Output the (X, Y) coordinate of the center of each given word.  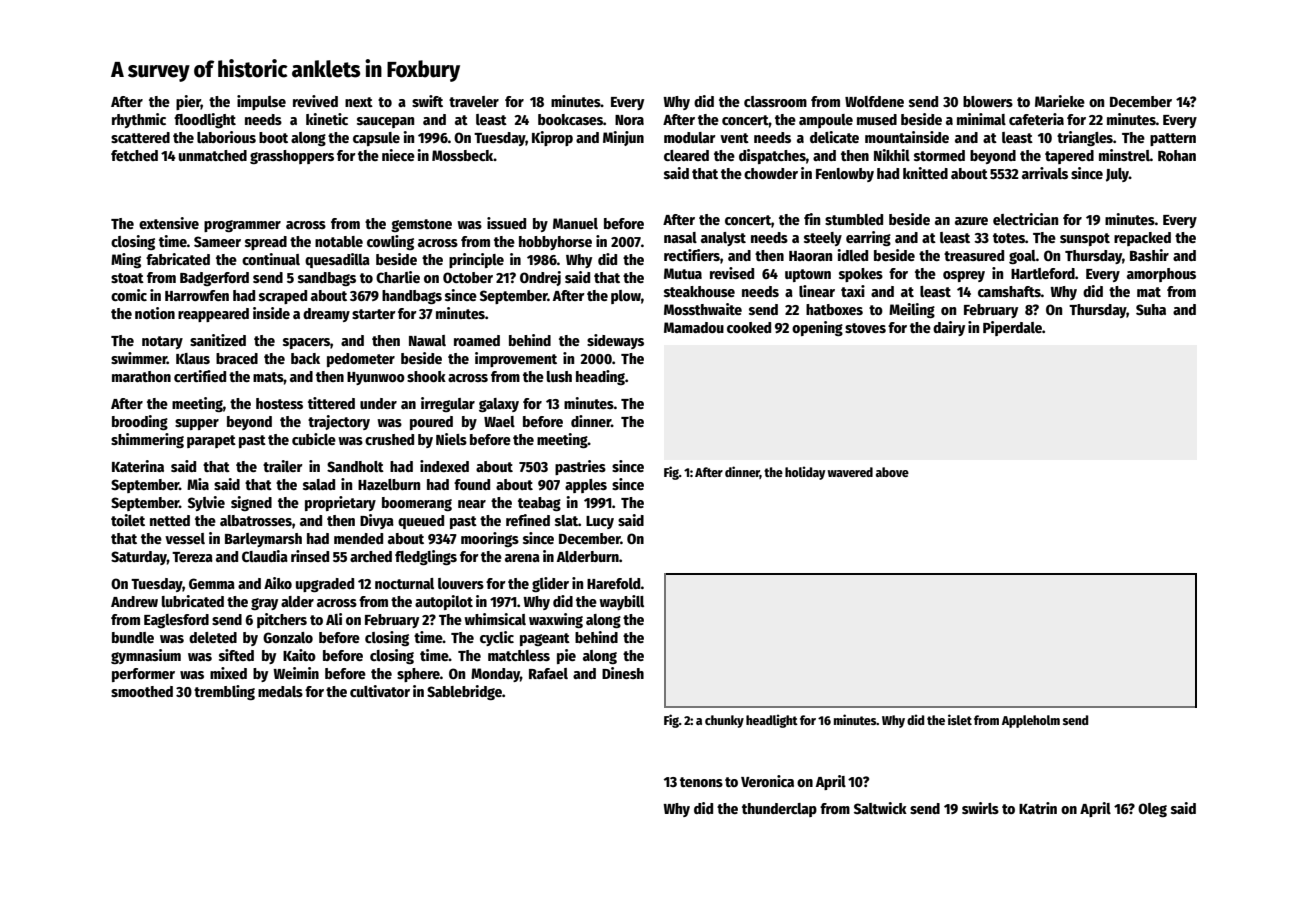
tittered (331, 403)
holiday (805, 473)
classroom (775, 101)
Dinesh (623, 673)
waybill (621, 602)
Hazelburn (389, 484)
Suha (1151, 309)
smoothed (142, 691)
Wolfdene (874, 101)
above (892, 472)
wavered (850, 472)
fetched (134, 155)
